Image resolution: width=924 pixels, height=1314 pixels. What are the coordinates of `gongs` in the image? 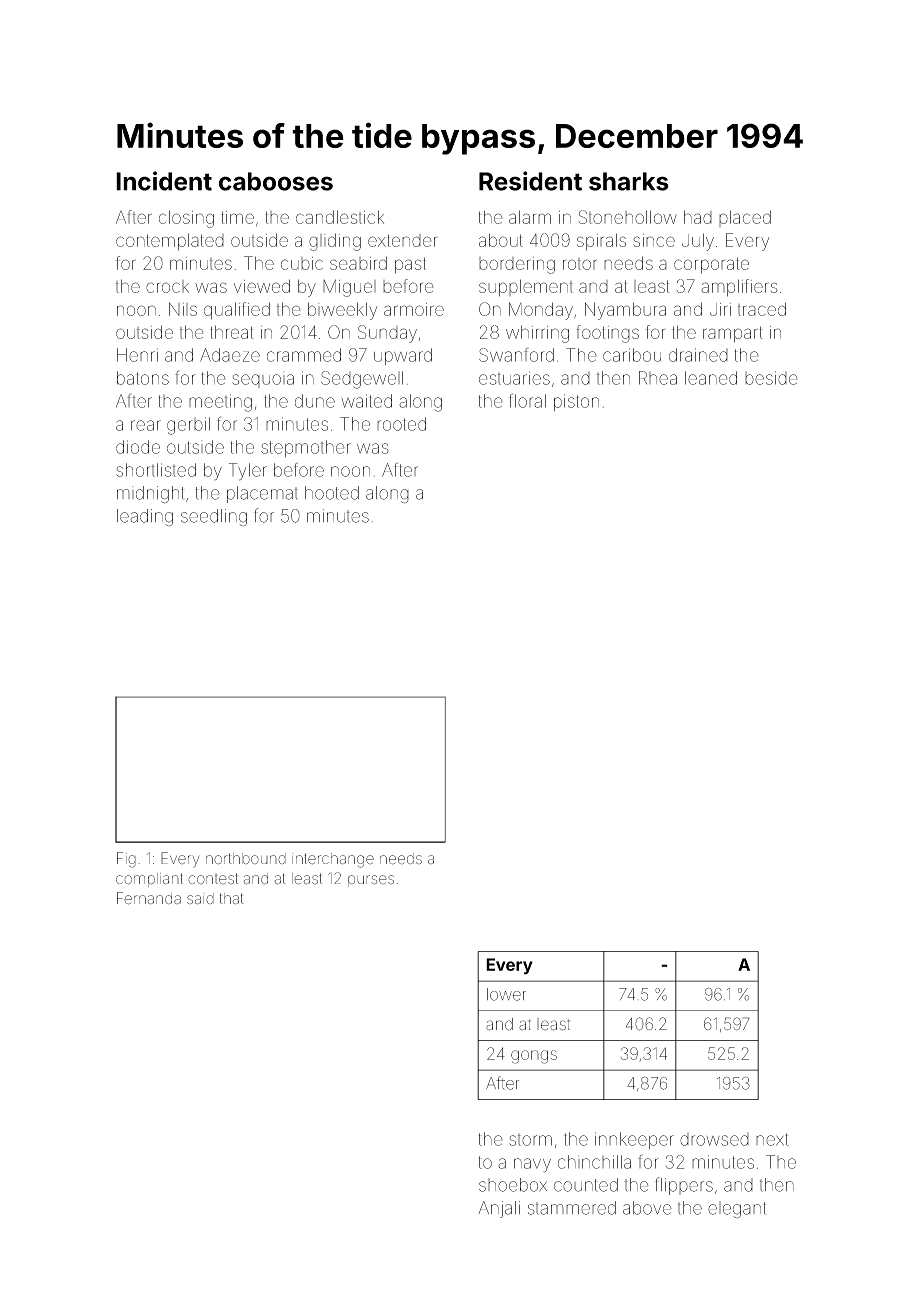 It's located at (534, 1057).
